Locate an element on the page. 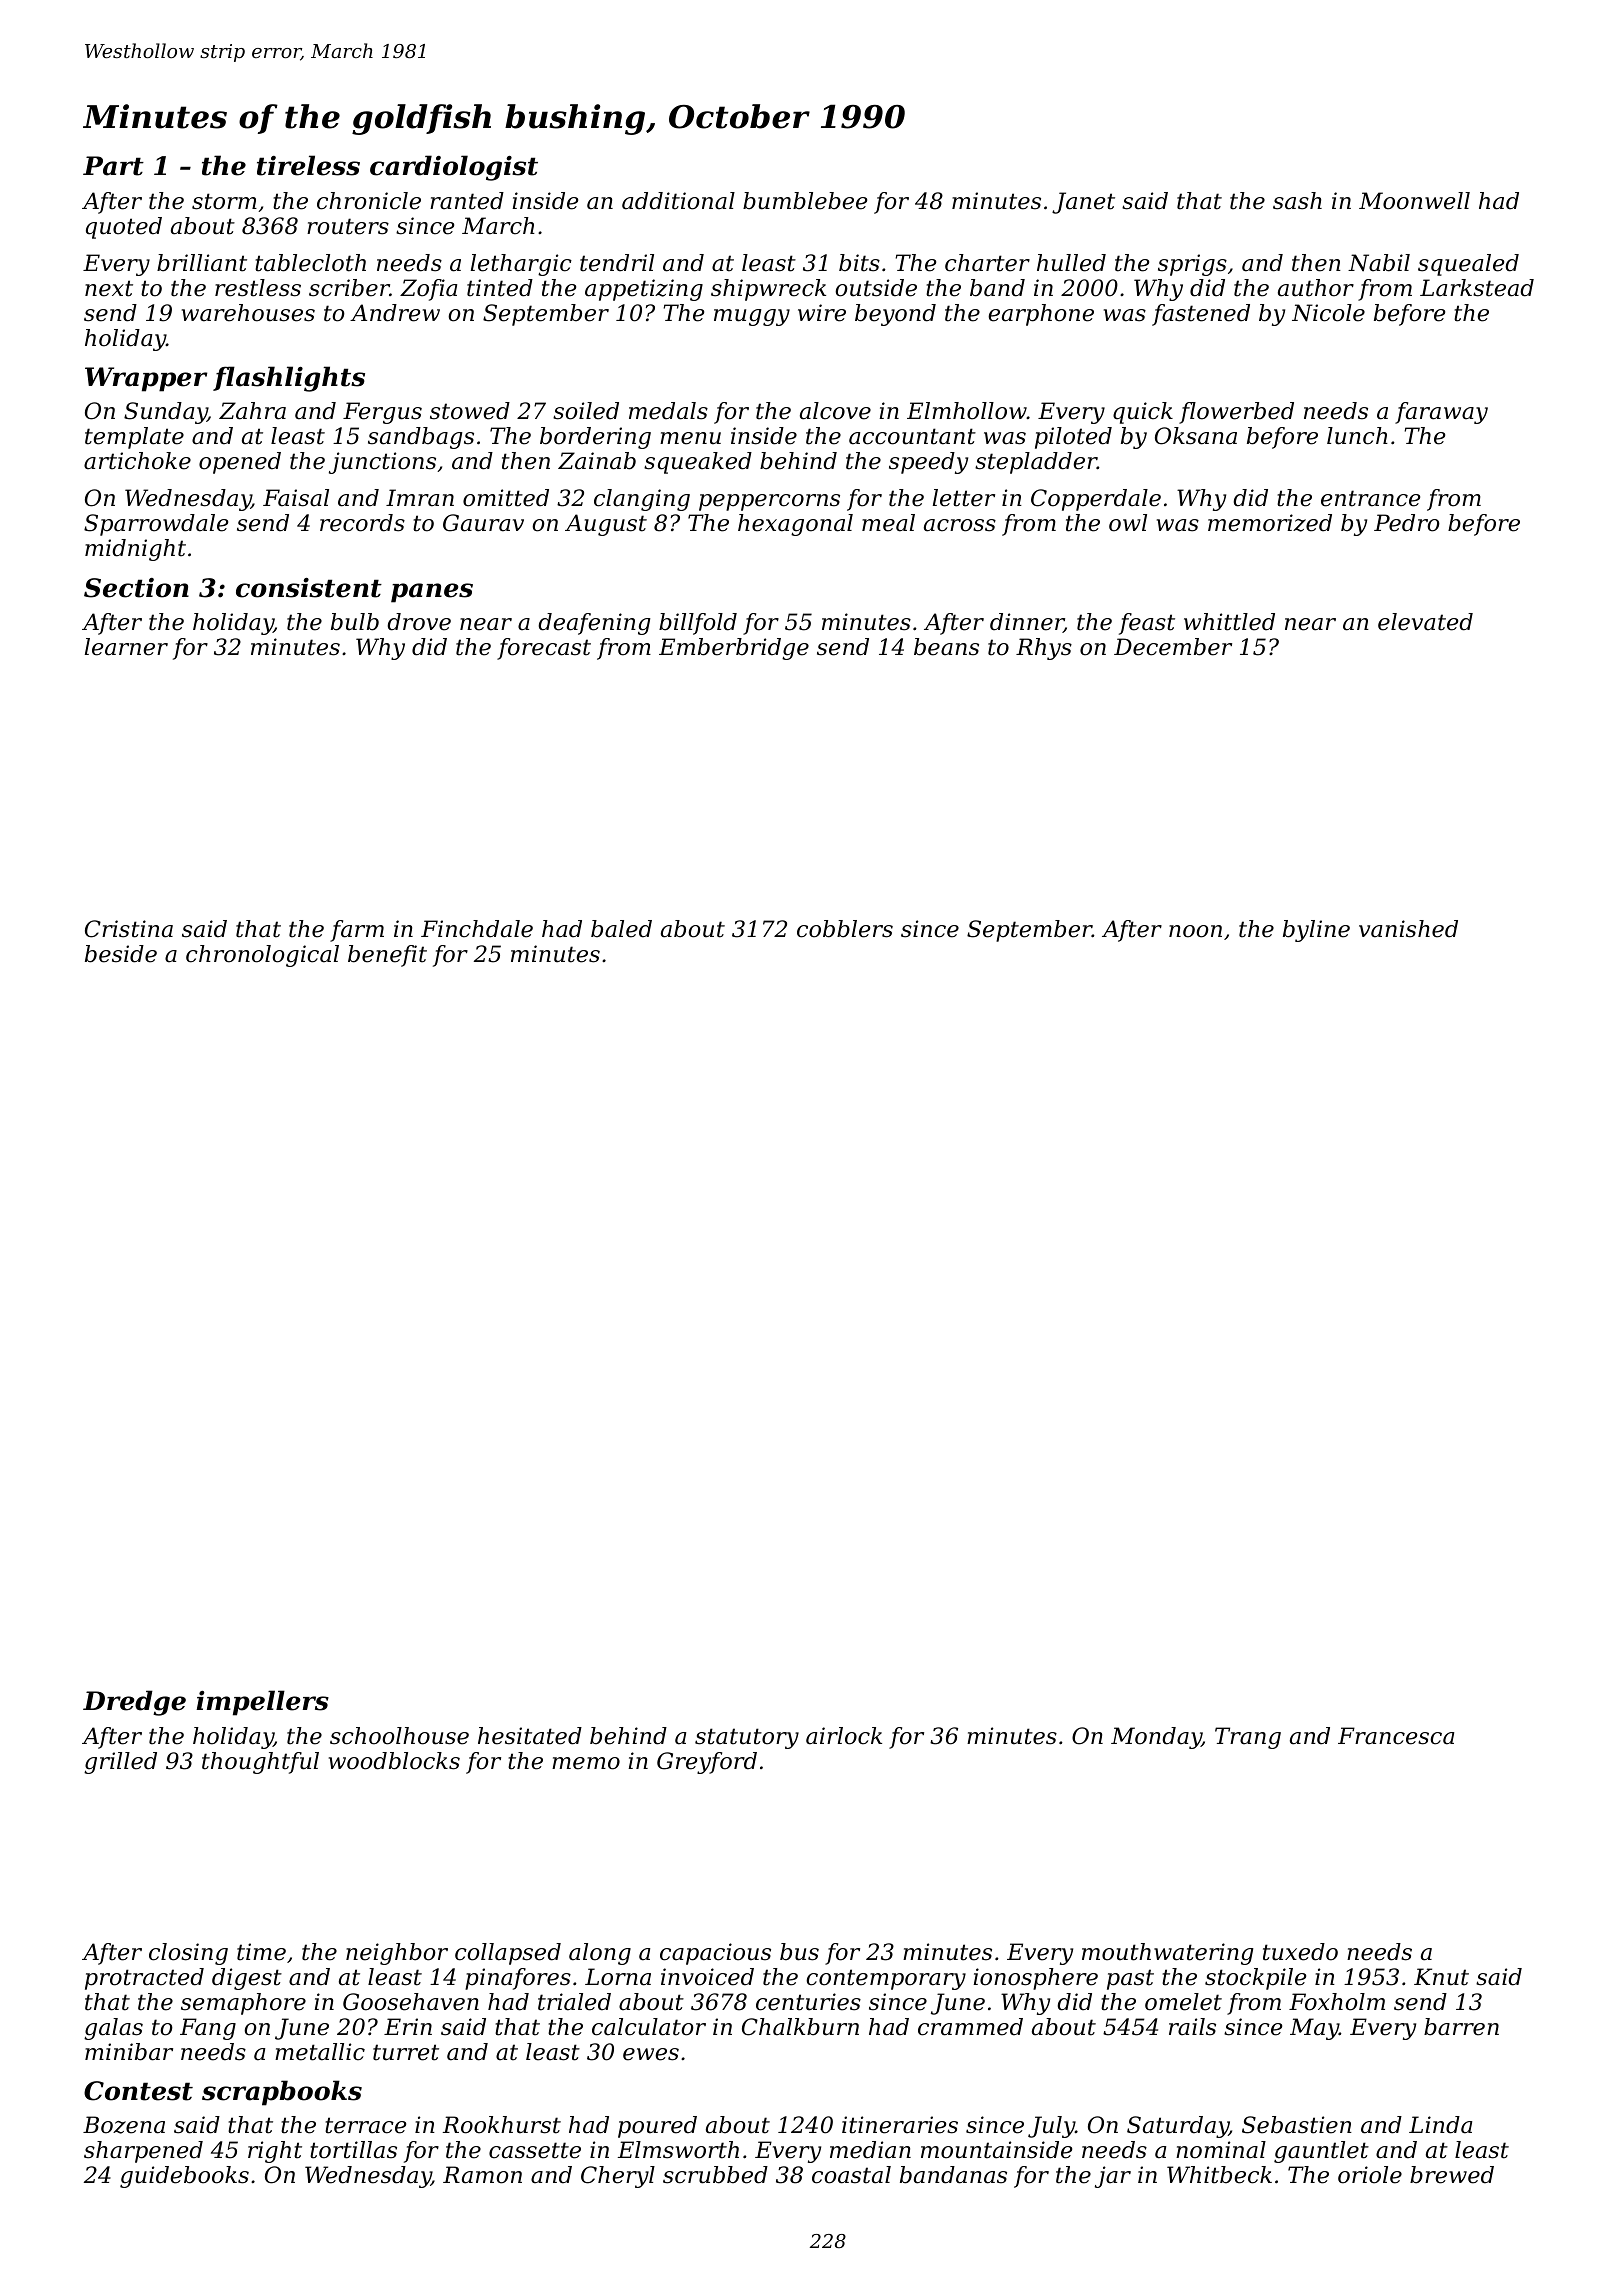  muggy is located at coordinates (752, 317).
